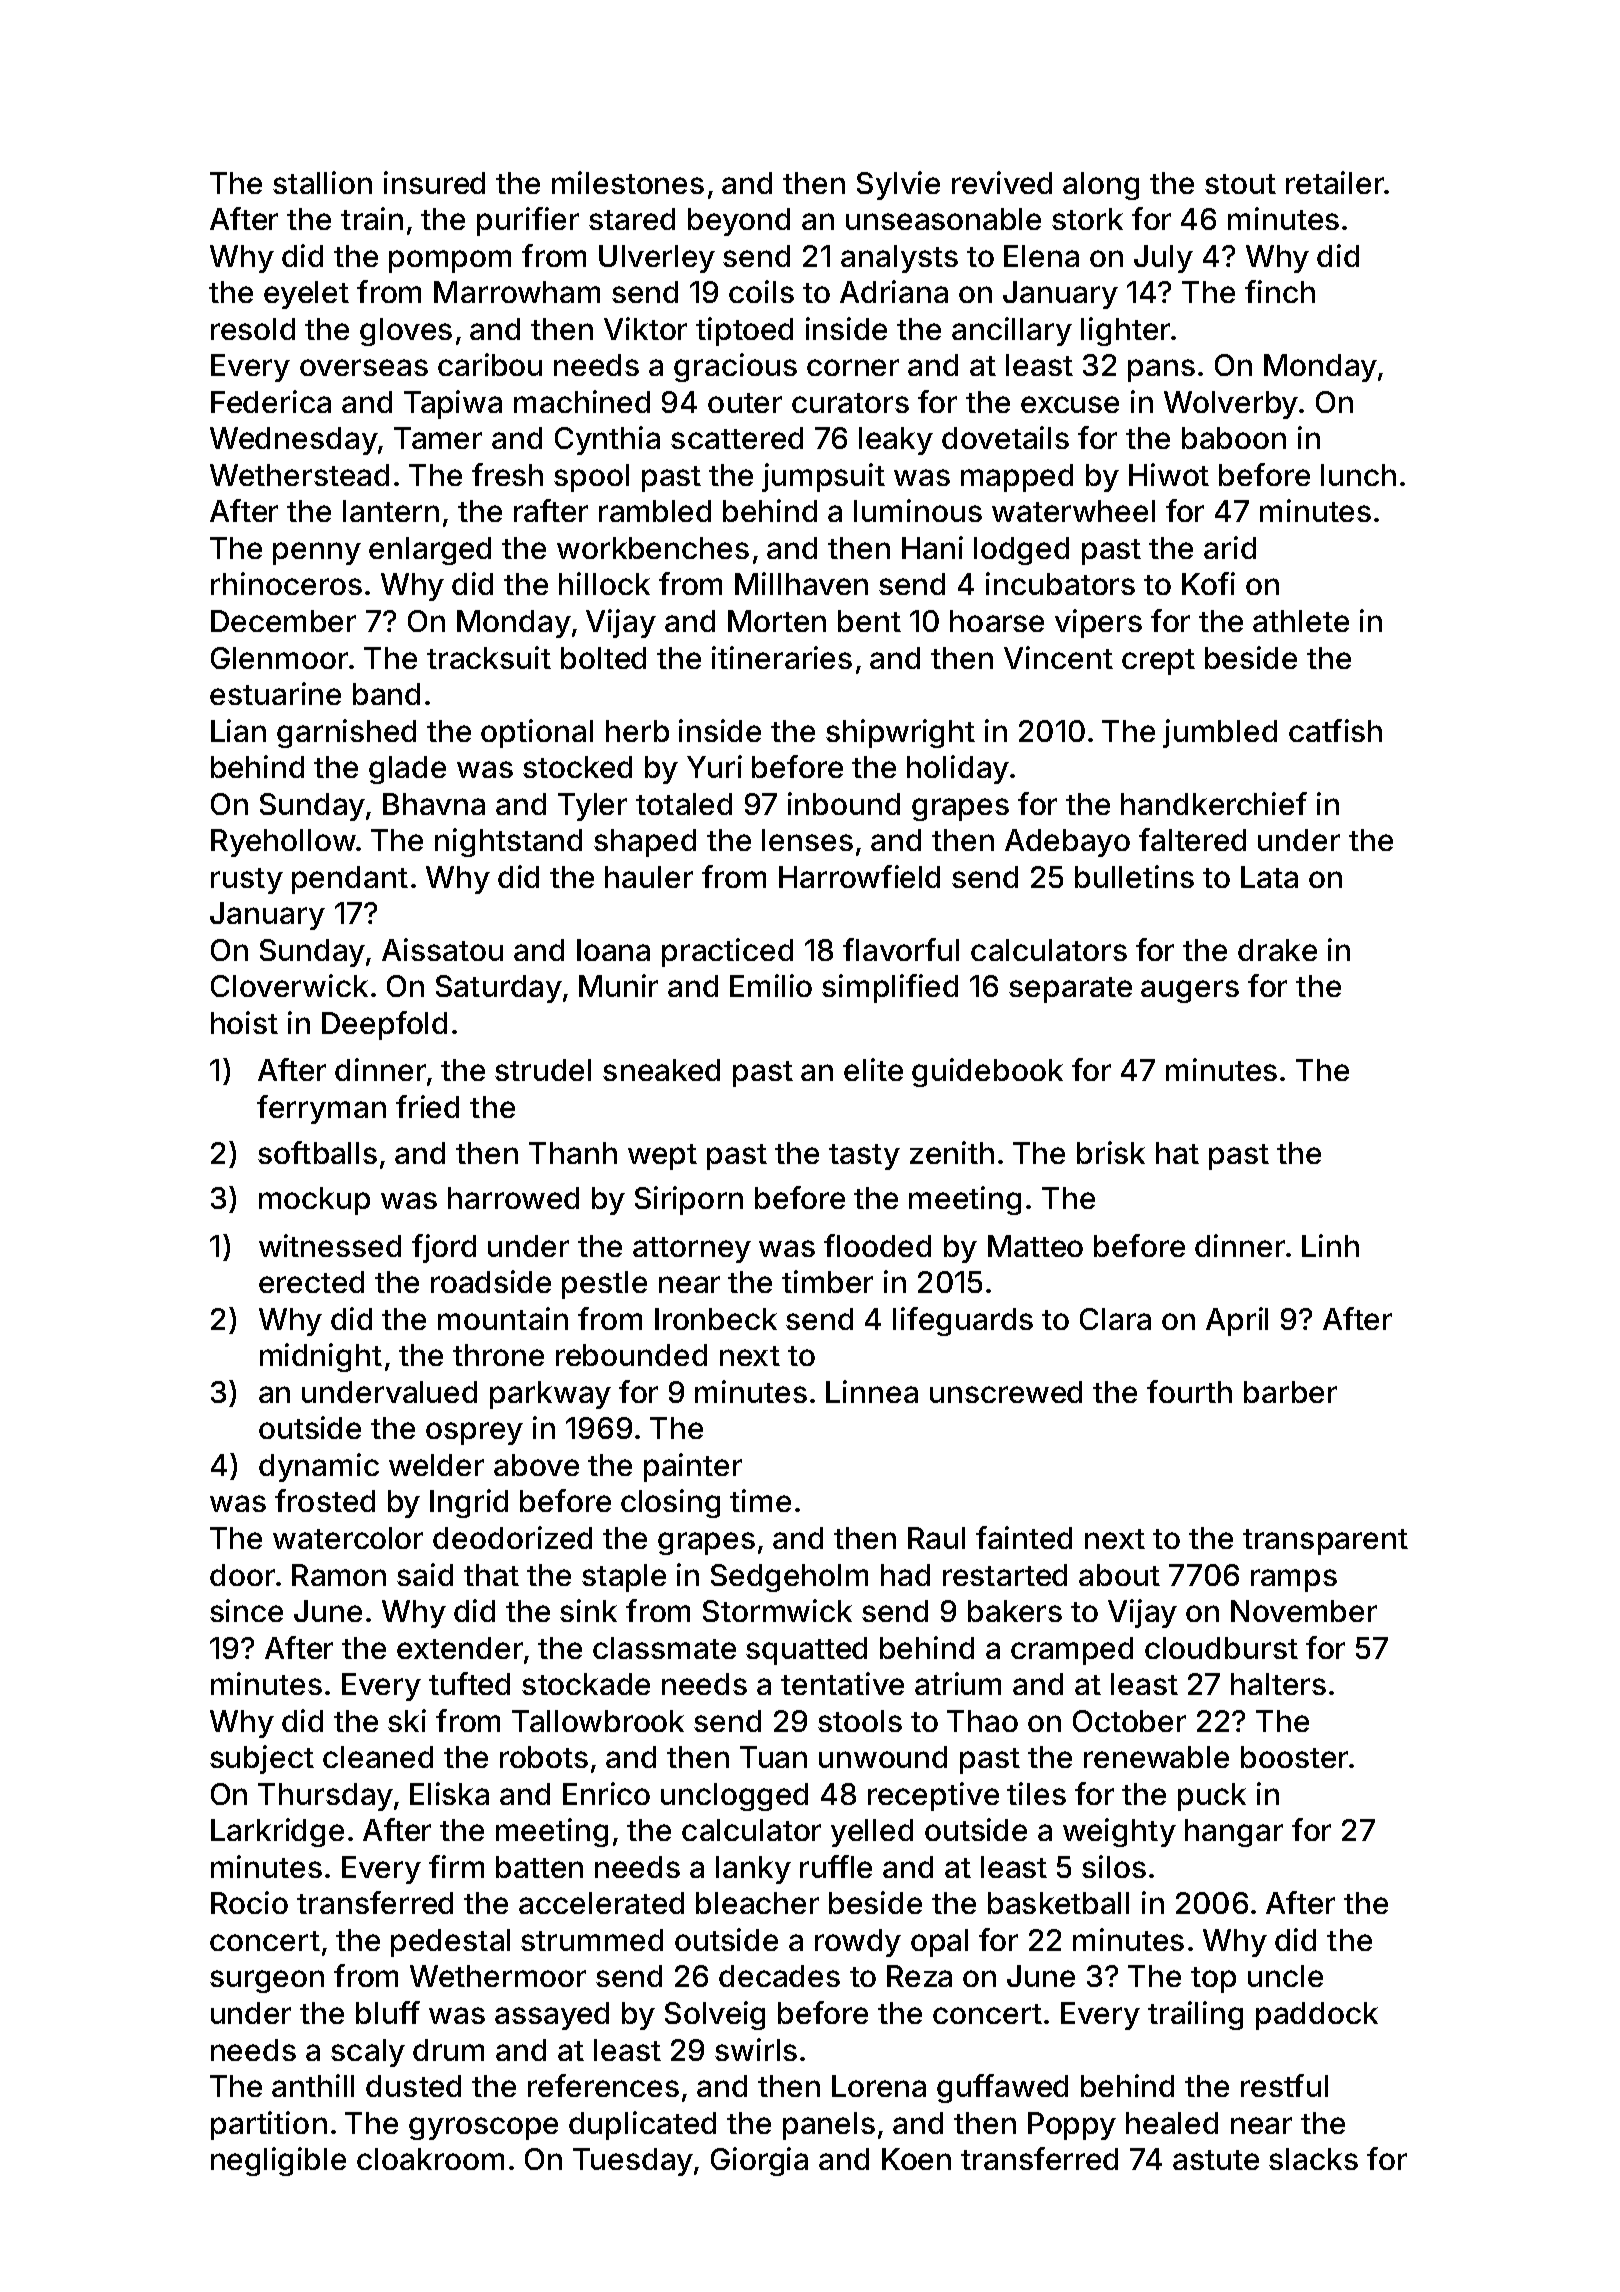  What do you see at coordinates (916, 2159) in the screenshot?
I see `Koen` at bounding box center [916, 2159].
